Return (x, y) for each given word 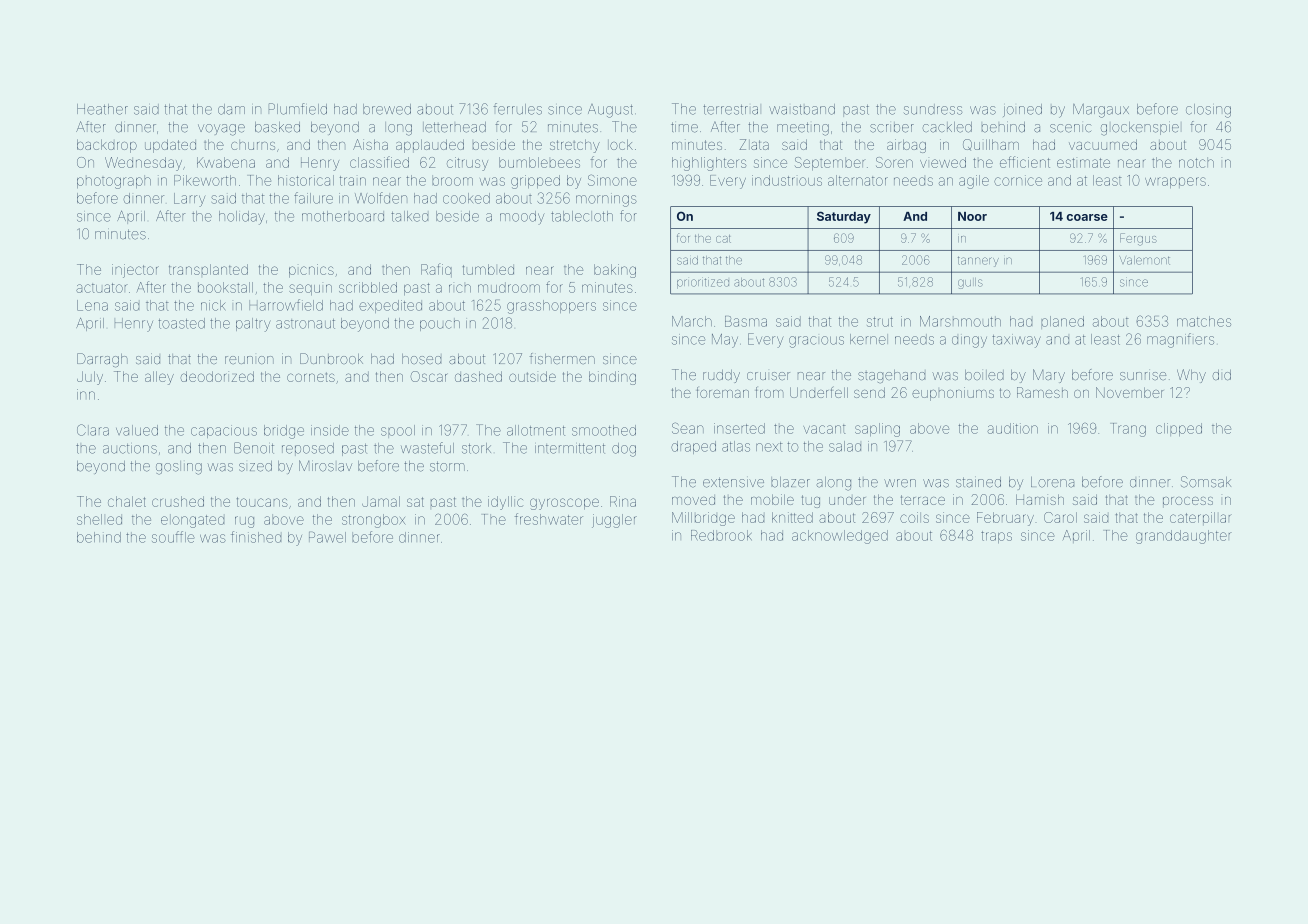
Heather (102, 109)
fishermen (562, 358)
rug (244, 522)
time (684, 127)
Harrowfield (286, 305)
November (1130, 392)
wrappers (1175, 182)
